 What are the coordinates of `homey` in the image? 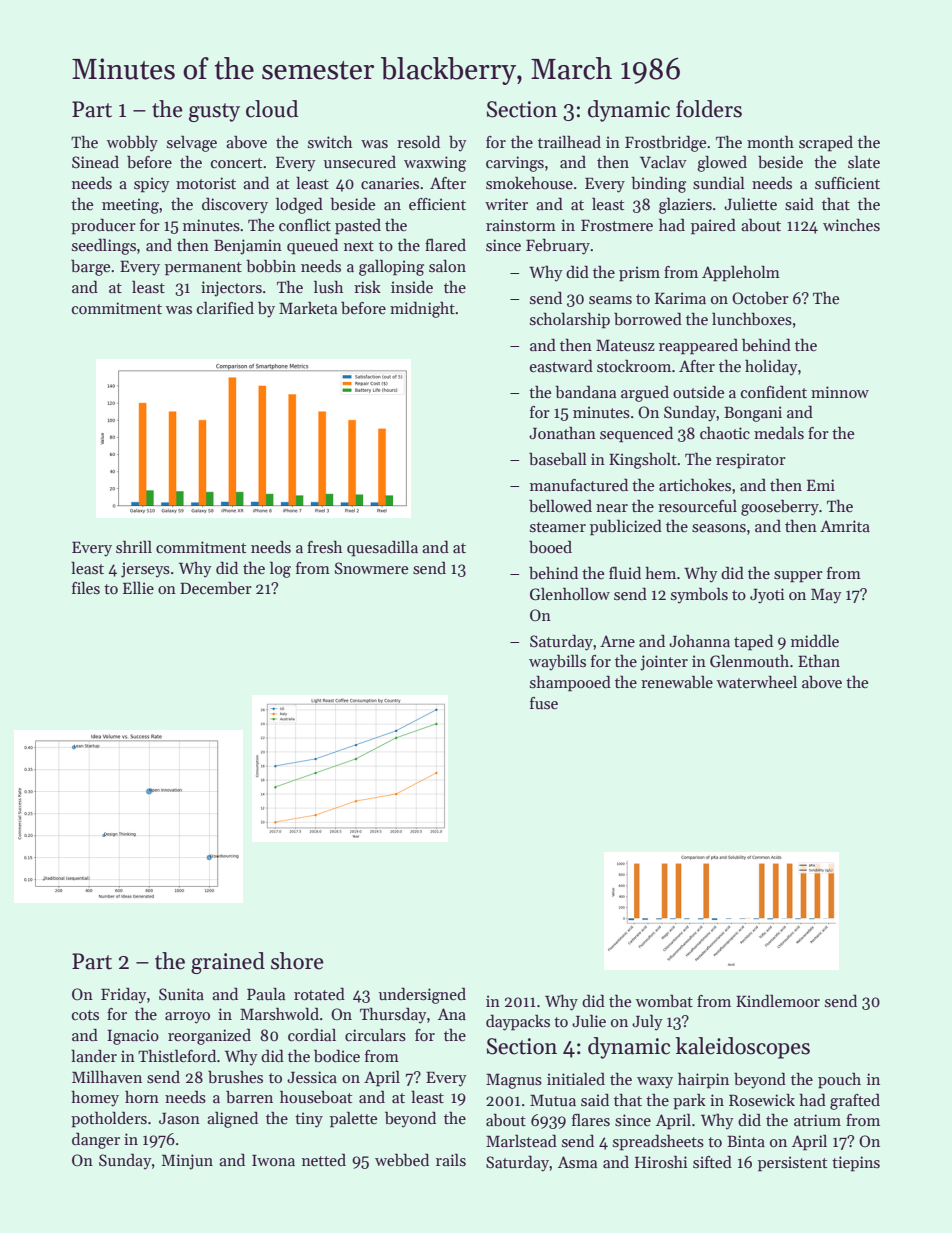 It's located at (95, 1098).
